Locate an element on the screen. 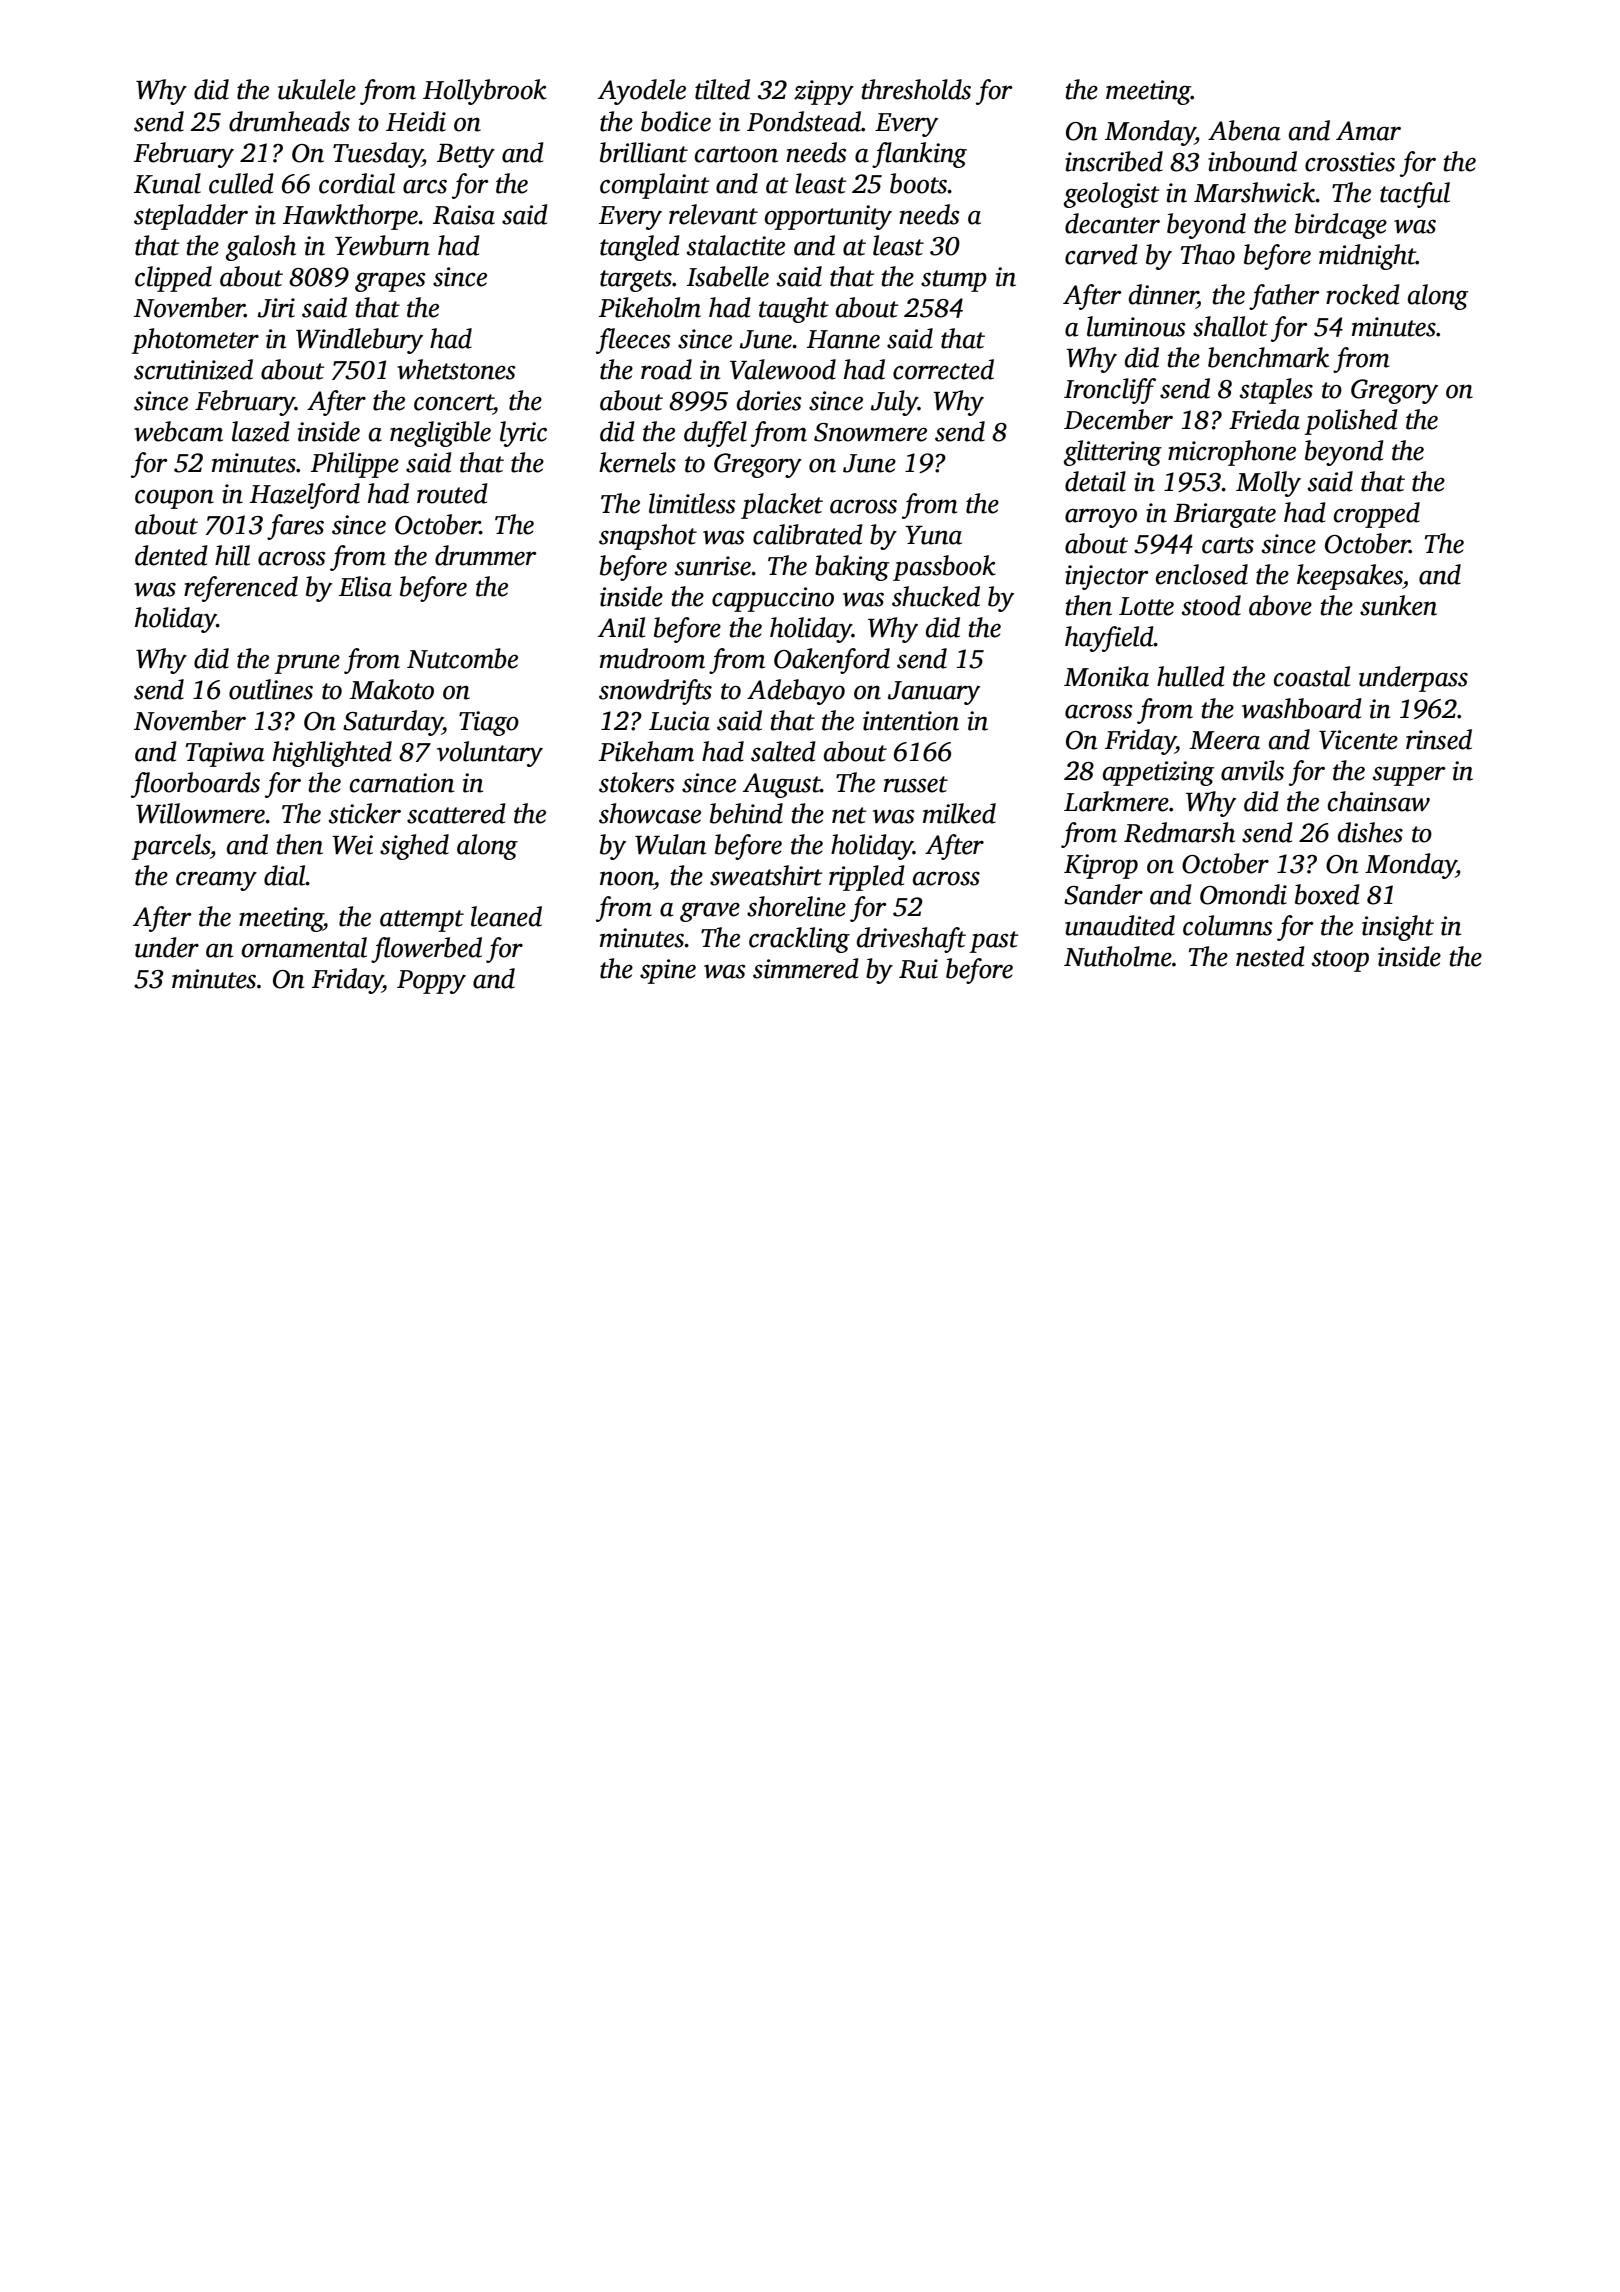 This screenshot has height=2292, width=1620. past is located at coordinates (994, 942).
